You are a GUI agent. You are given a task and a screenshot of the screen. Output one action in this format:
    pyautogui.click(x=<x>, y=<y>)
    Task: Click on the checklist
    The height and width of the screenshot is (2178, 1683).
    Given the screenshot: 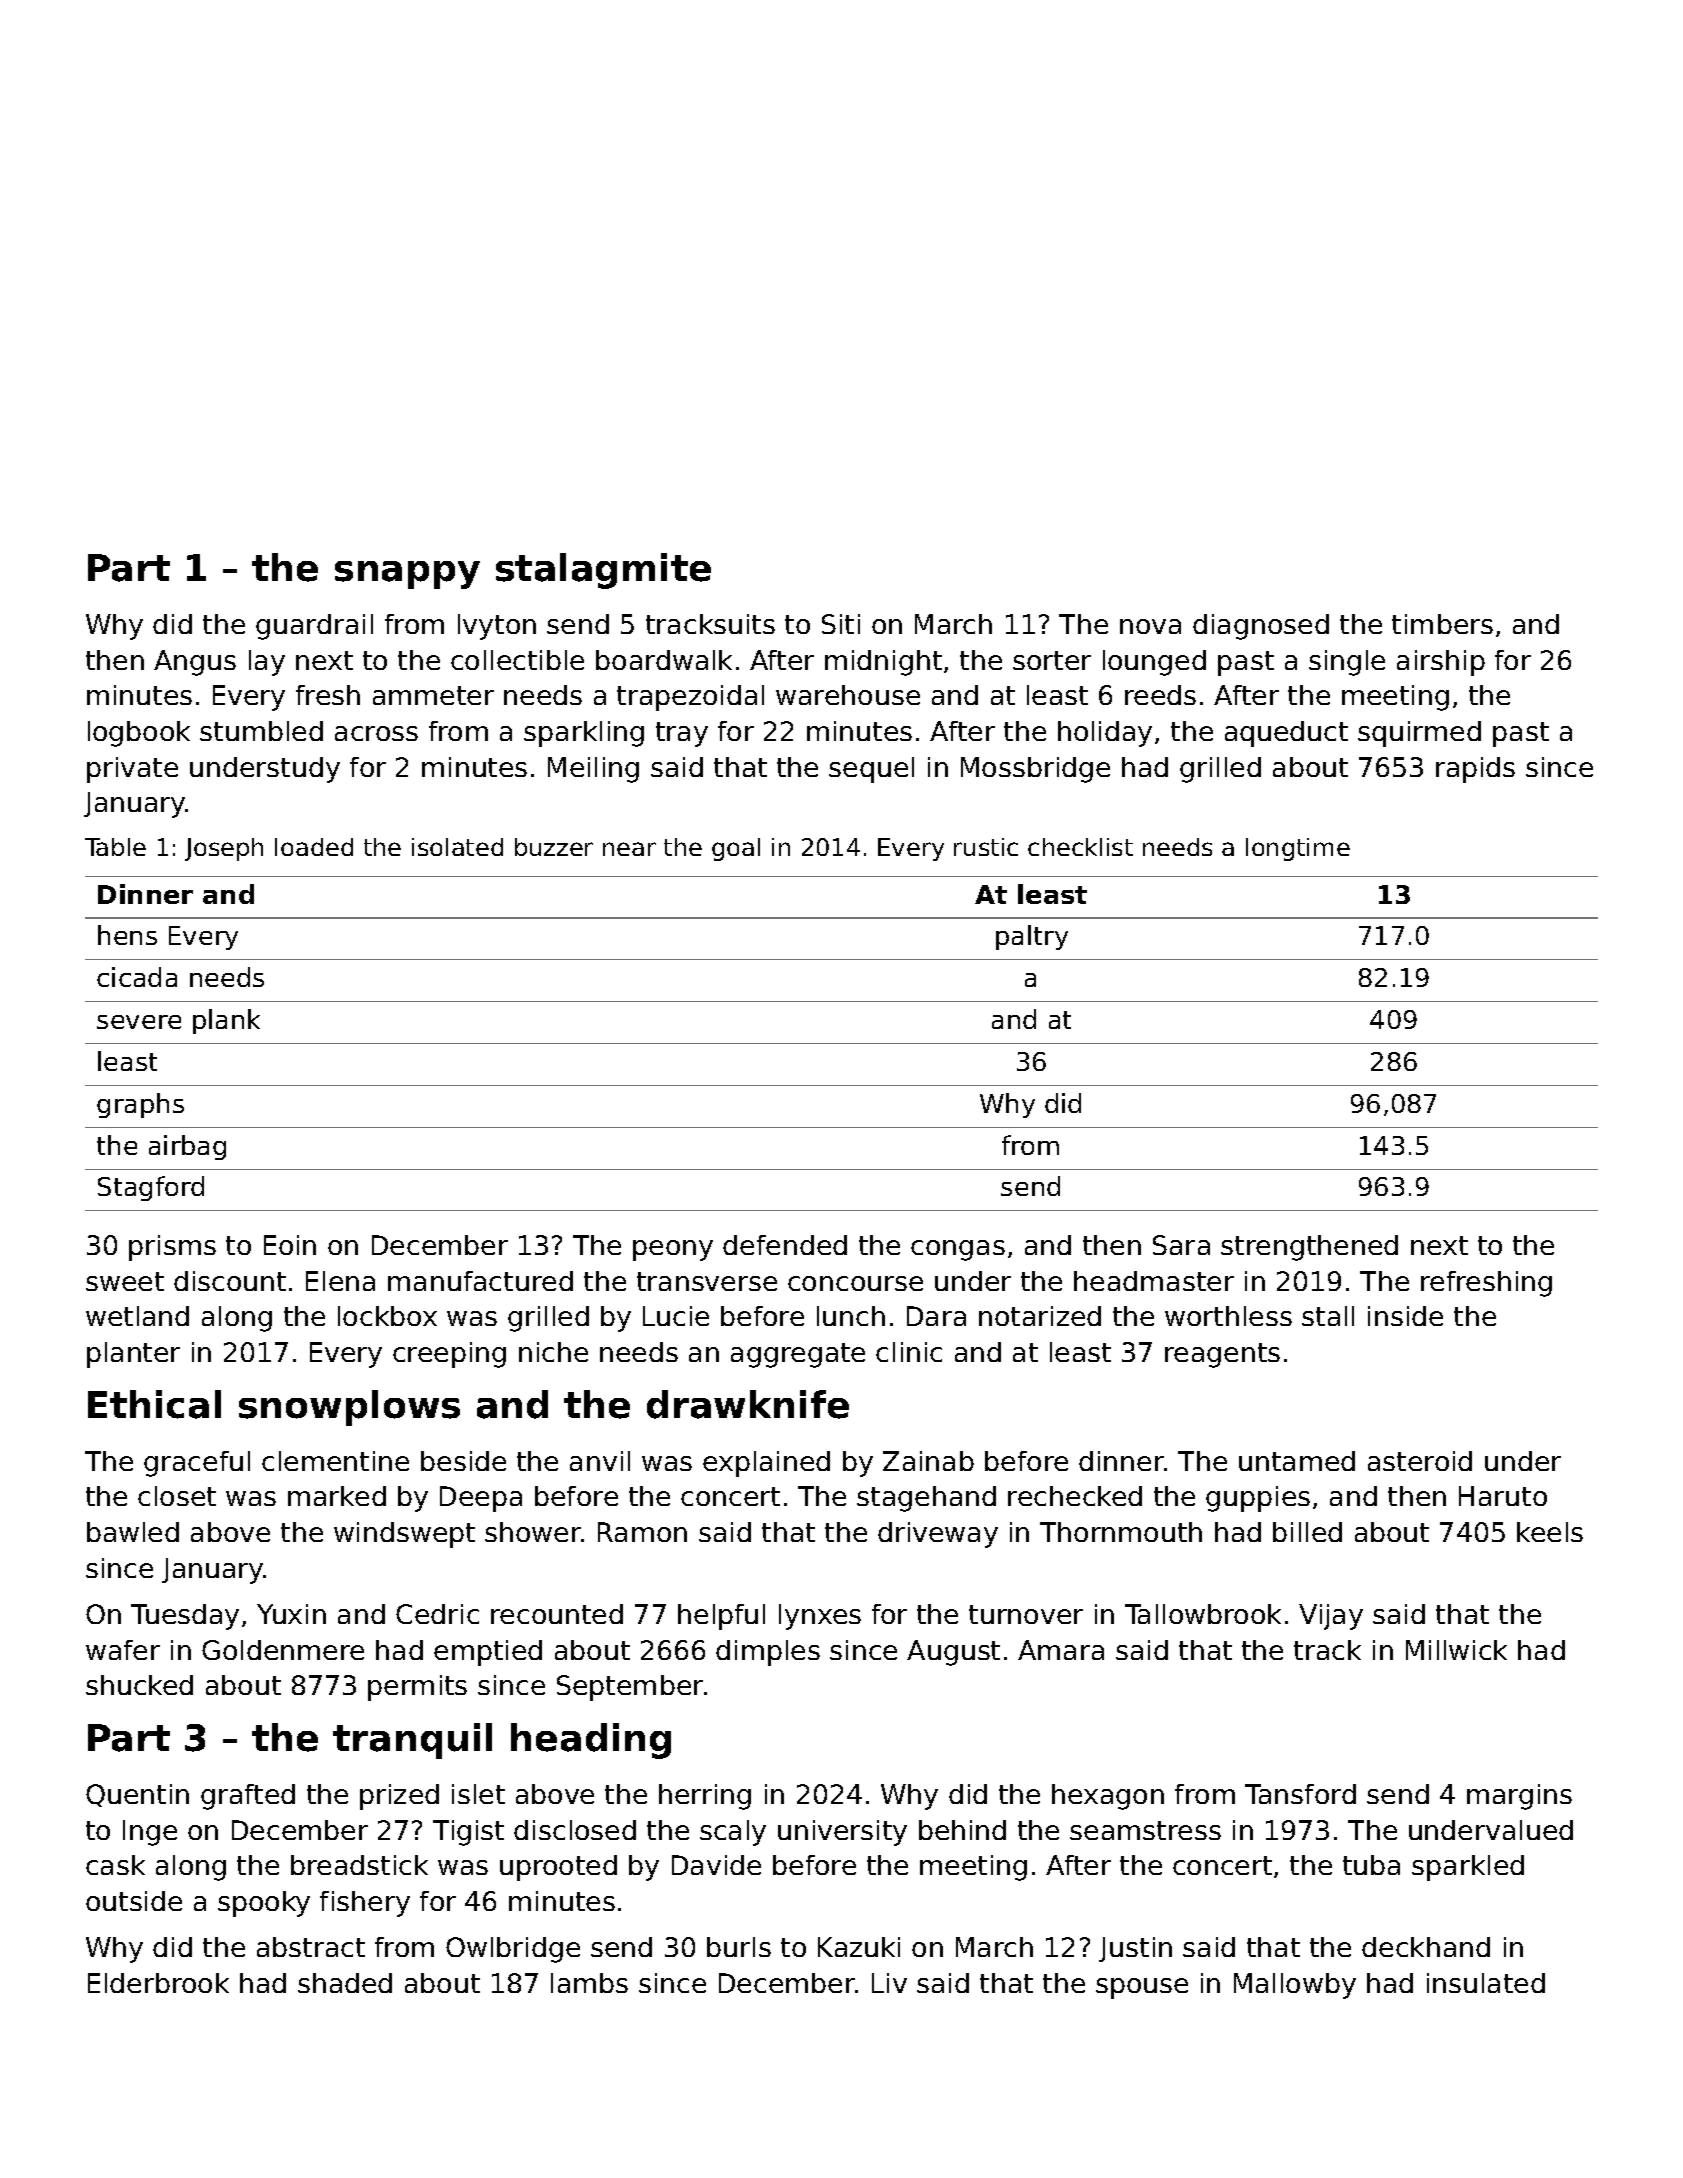 What is the action you would take?
    pyautogui.click(x=1080, y=847)
